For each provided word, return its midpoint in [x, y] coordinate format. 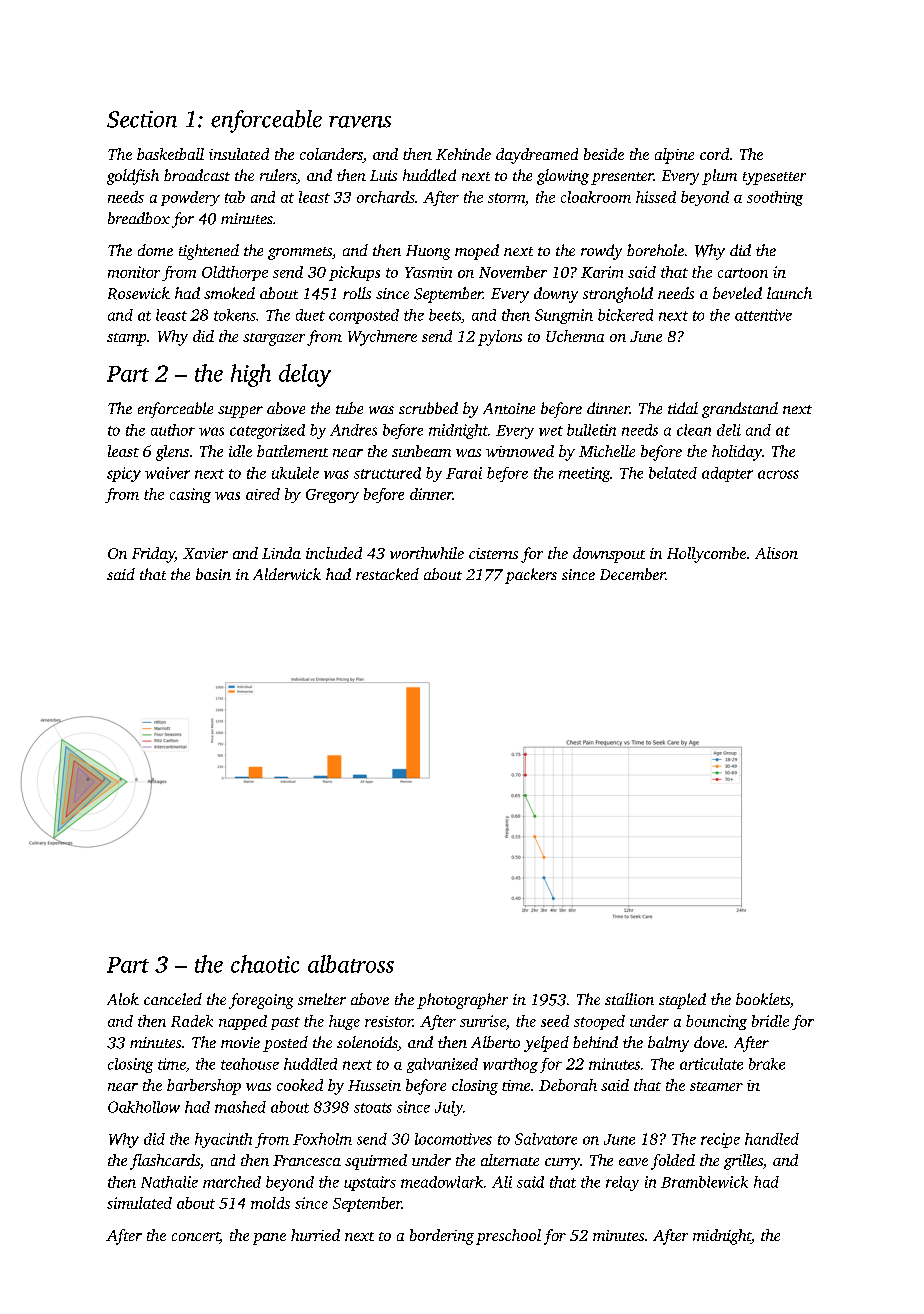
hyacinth [223, 1140]
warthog [510, 1065]
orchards [386, 197]
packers [531, 576]
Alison [776, 553]
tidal [683, 408]
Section [142, 119]
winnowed [520, 451]
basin [213, 574]
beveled [737, 293]
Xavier [205, 553]
